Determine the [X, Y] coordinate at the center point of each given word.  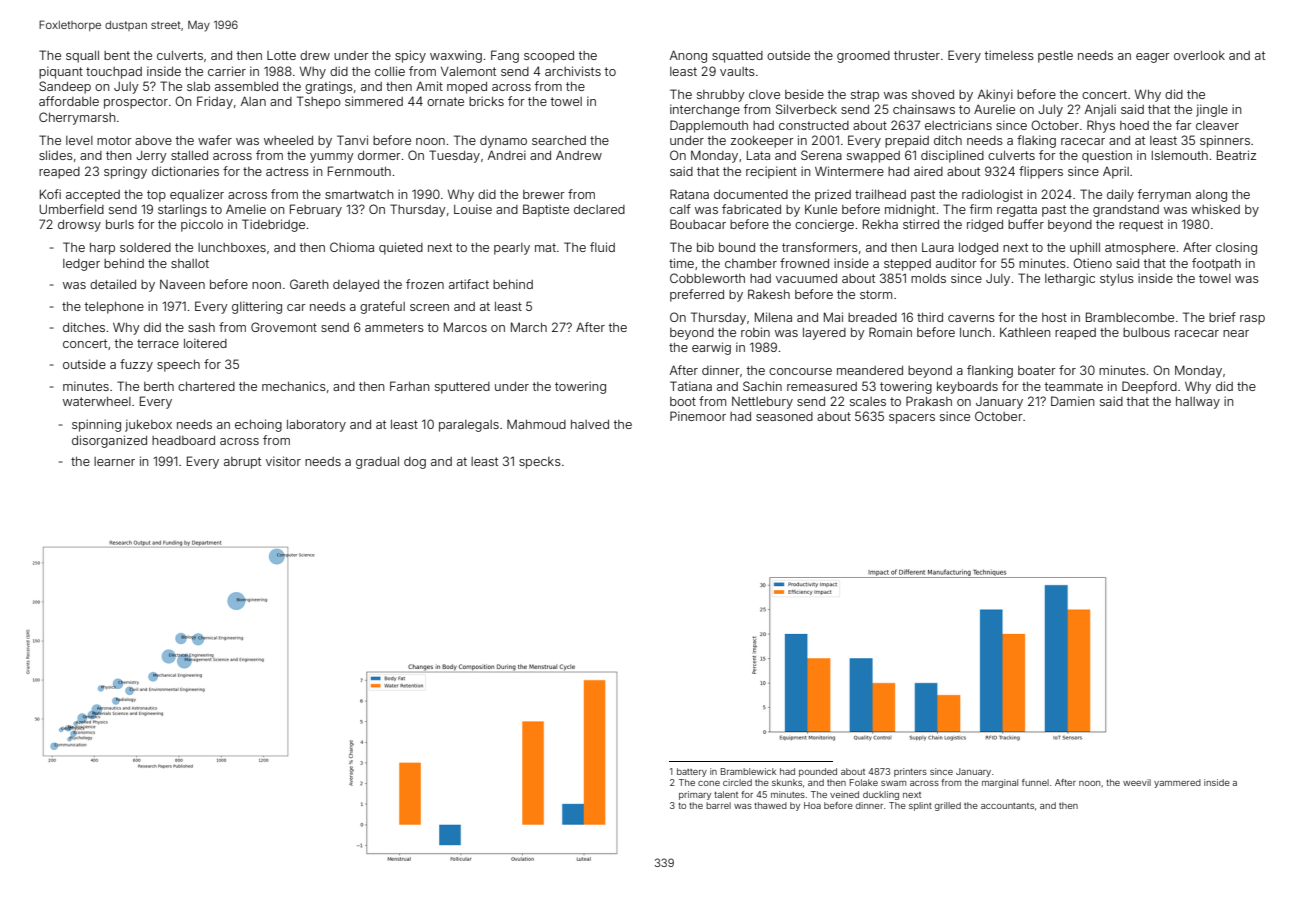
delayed [356, 286]
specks [540, 463]
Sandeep [65, 87]
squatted [737, 57]
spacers [912, 419]
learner [114, 461]
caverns [971, 318]
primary [695, 795]
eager [1153, 58]
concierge [824, 225]
